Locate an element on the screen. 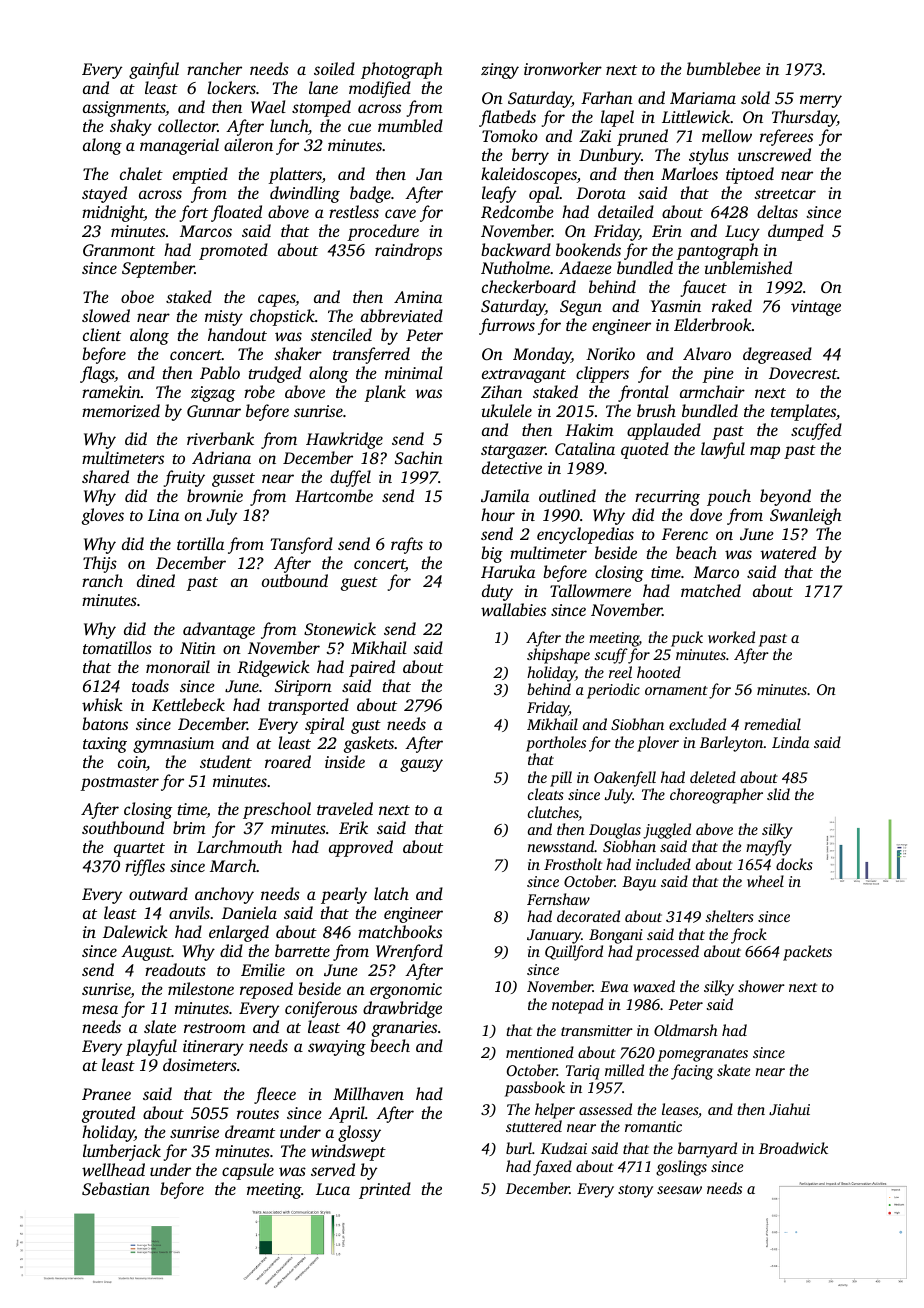 The image size is (924, 1308). Pranee is located at coordinates (106, 1094).
